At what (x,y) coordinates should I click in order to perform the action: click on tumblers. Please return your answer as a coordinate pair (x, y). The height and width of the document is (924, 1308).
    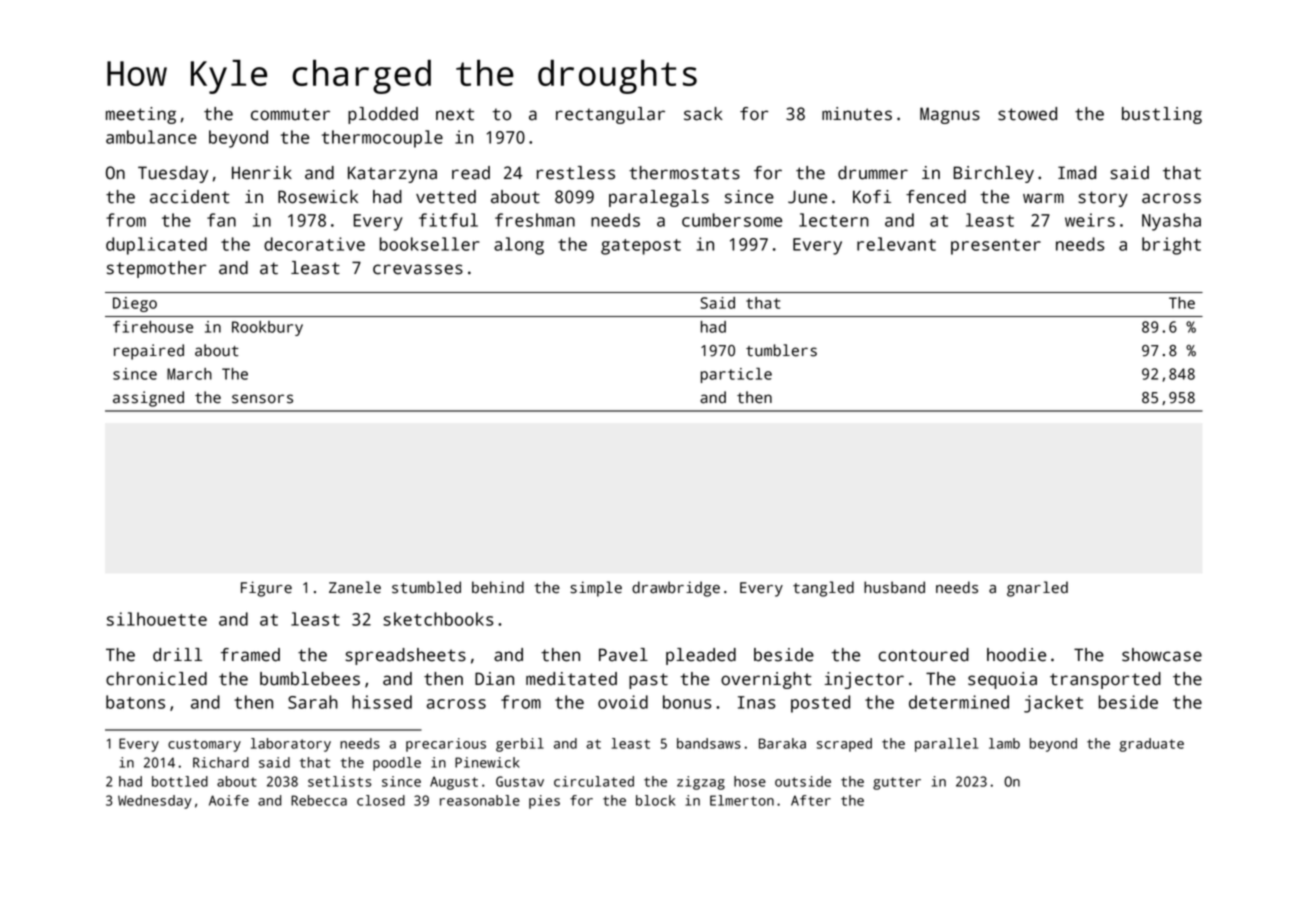
    Looking at the image, I should click on (781, 350).
